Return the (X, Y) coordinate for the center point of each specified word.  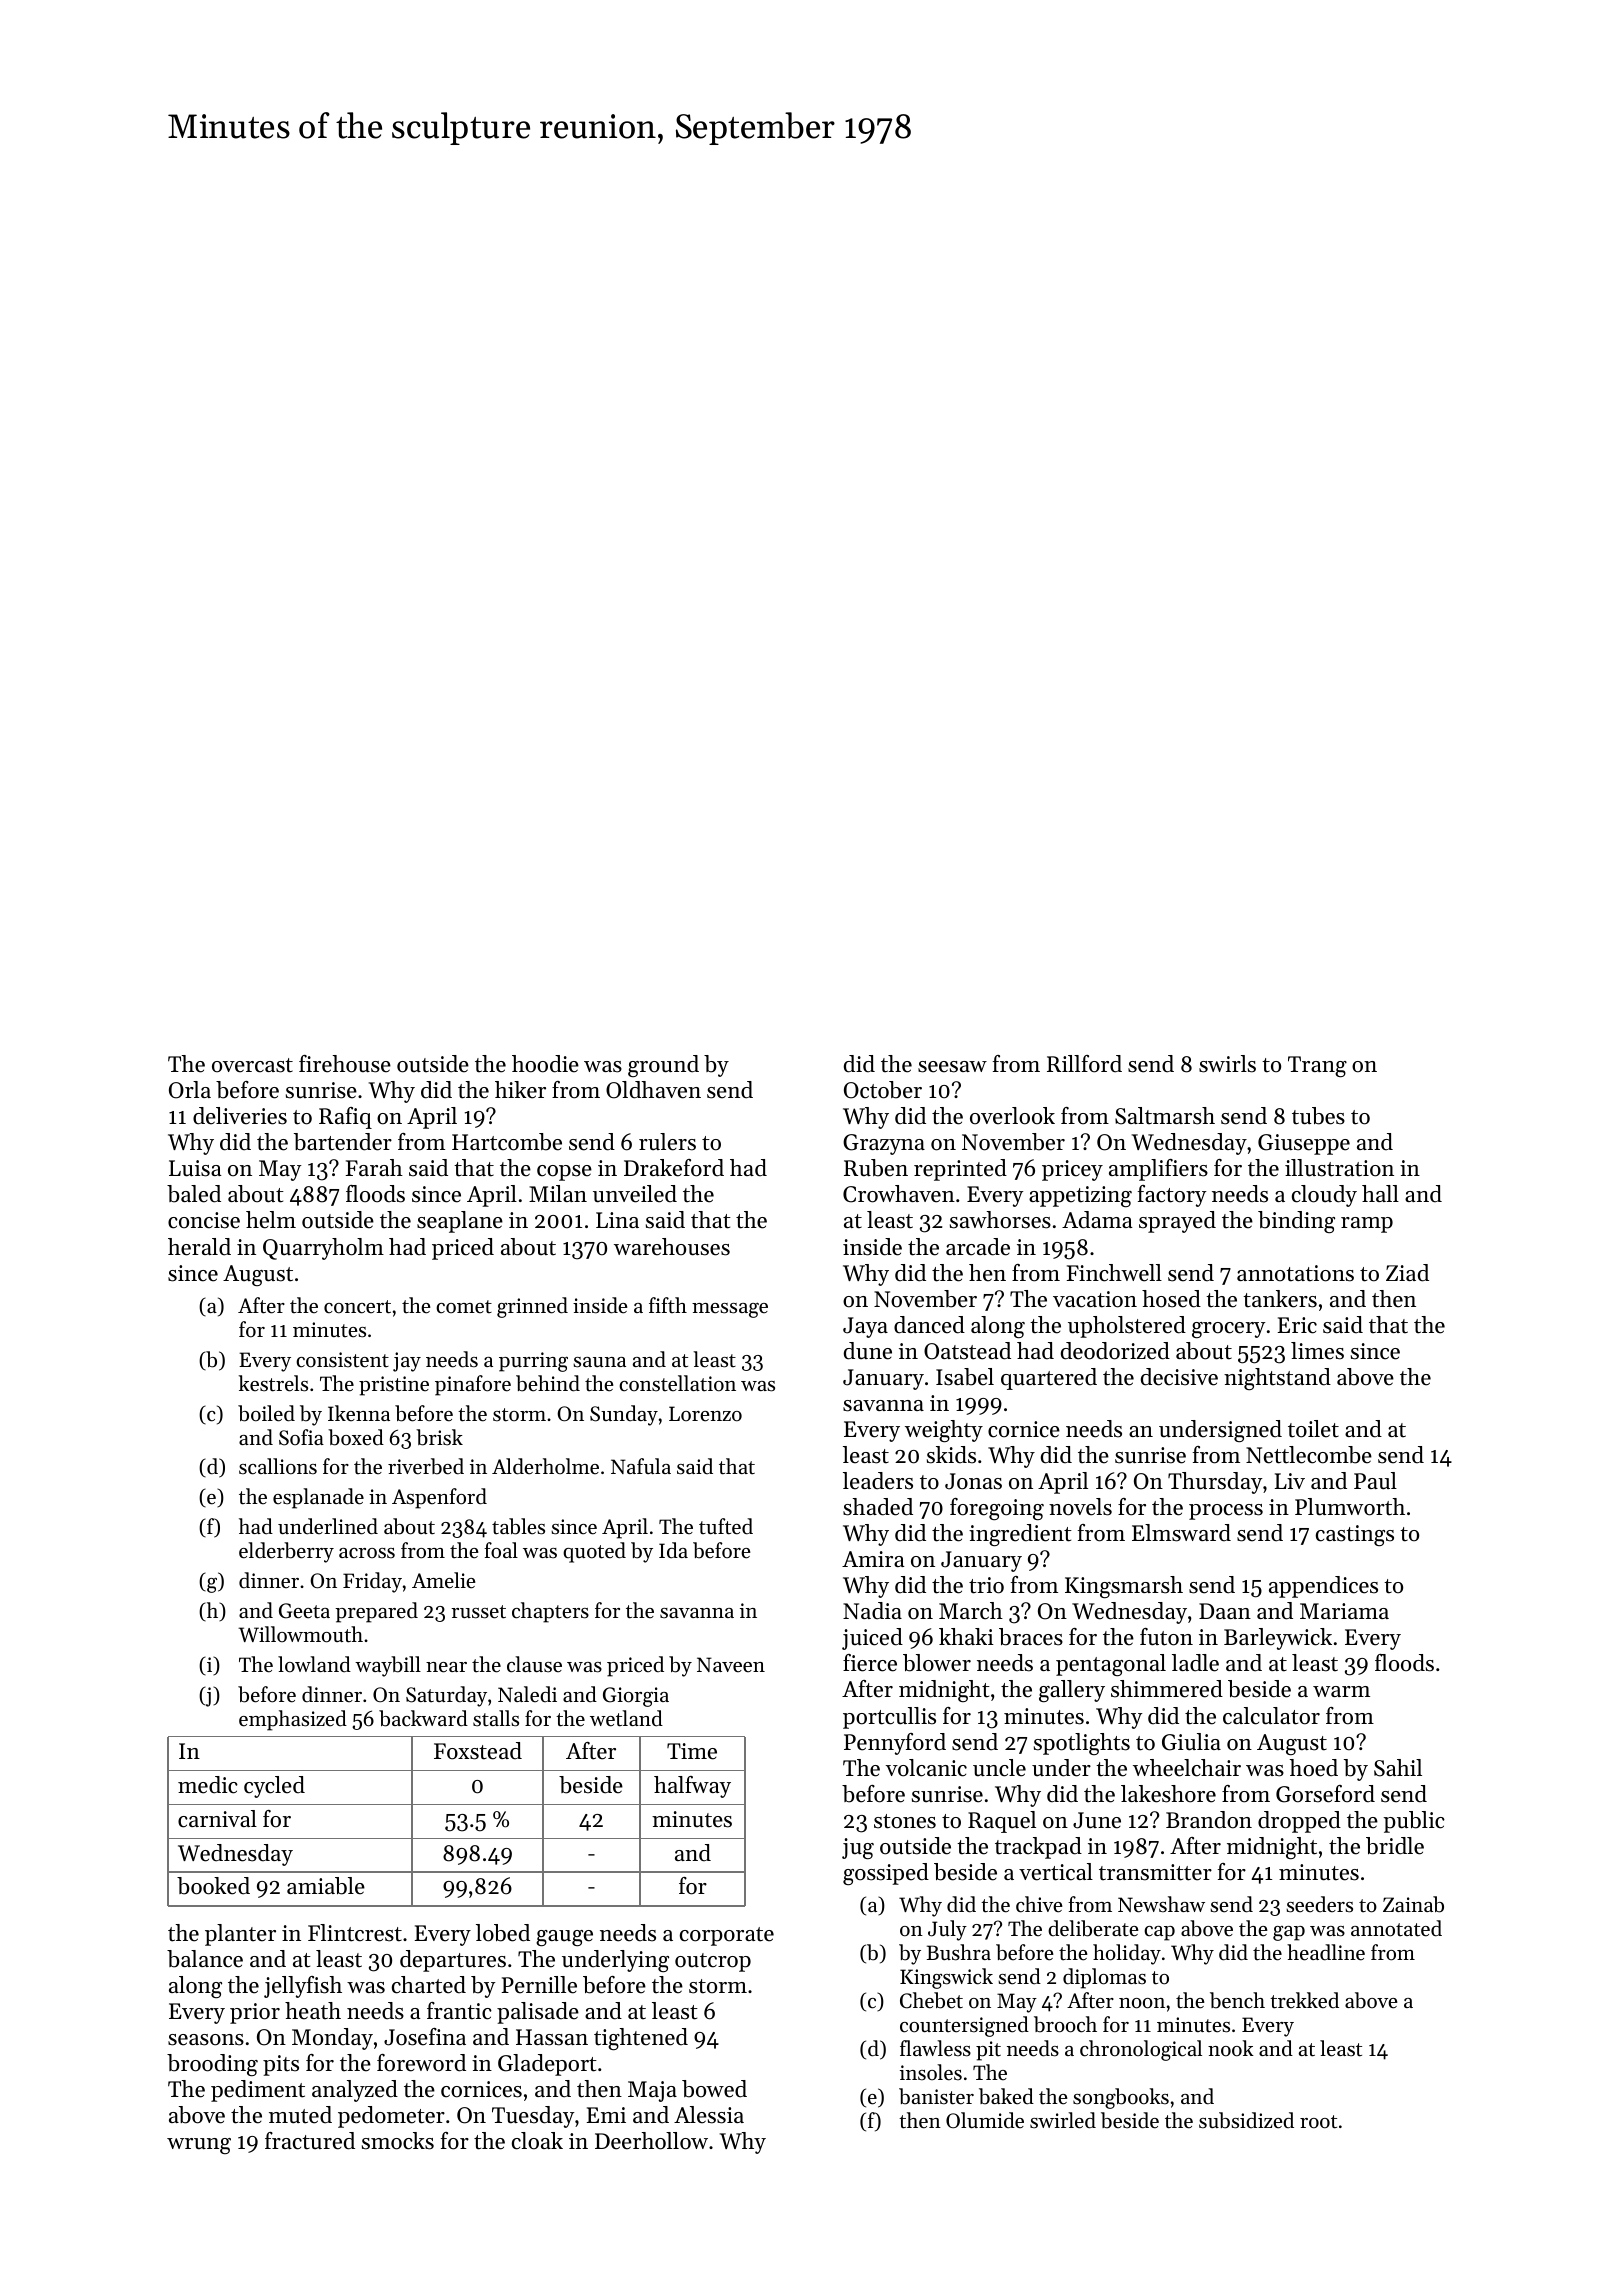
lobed (503, 1933)
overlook (1012, 1116)
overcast (252, 1065)
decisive (1179, 1377)
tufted (726, 1526)
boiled (266, 1413)
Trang (1317, 1066)
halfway (692, 1787)
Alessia (709, 2115)
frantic (459, 2011)
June (1097, 1820)
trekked (1304, 2000)
